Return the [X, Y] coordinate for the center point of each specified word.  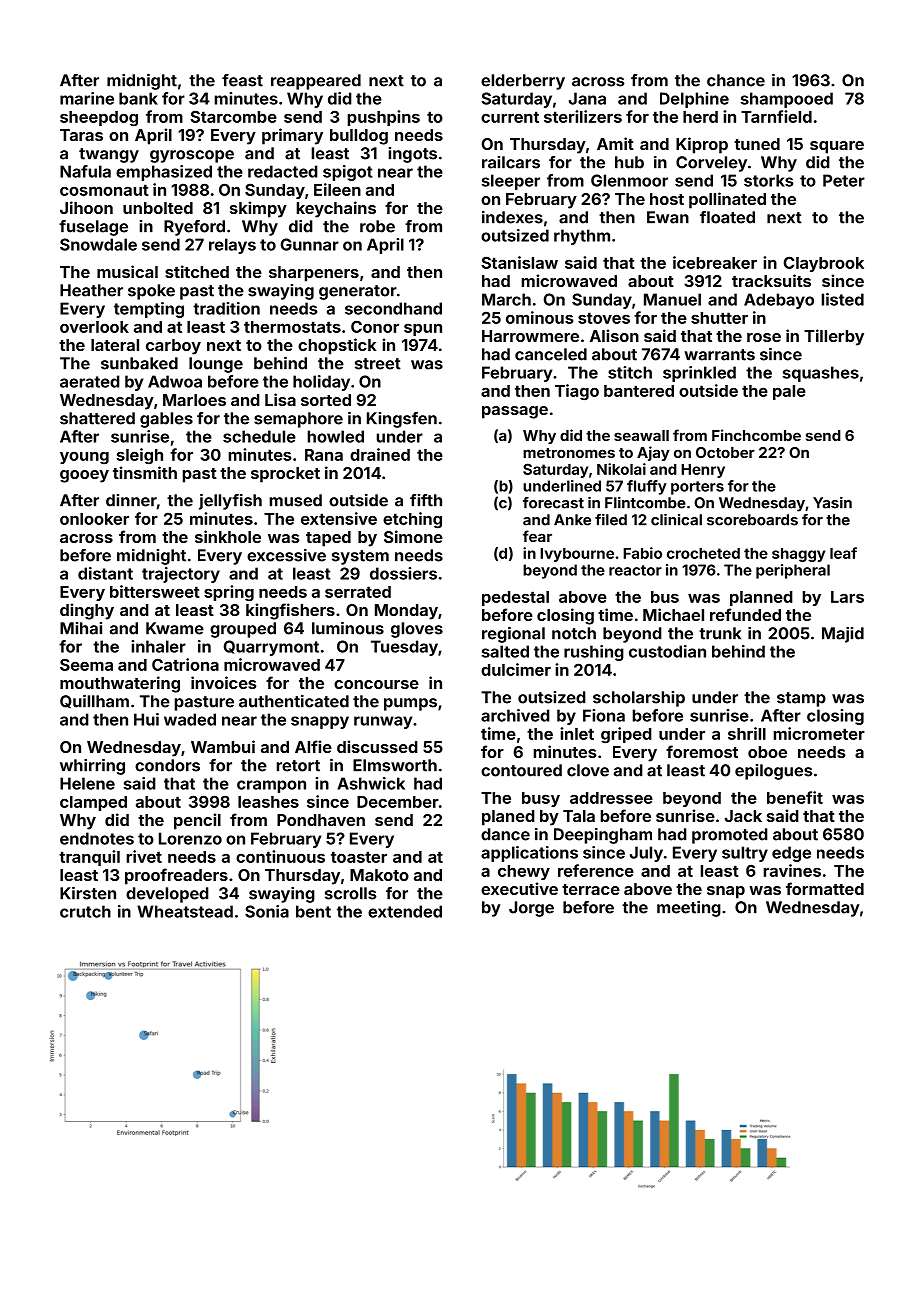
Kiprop [702, 145]
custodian [667, 651]
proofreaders [176, 876]
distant [105, 573]
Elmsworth [395, 765]
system [360, 557]
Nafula [85, 171]
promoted [730, 836]
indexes [512, 217]
